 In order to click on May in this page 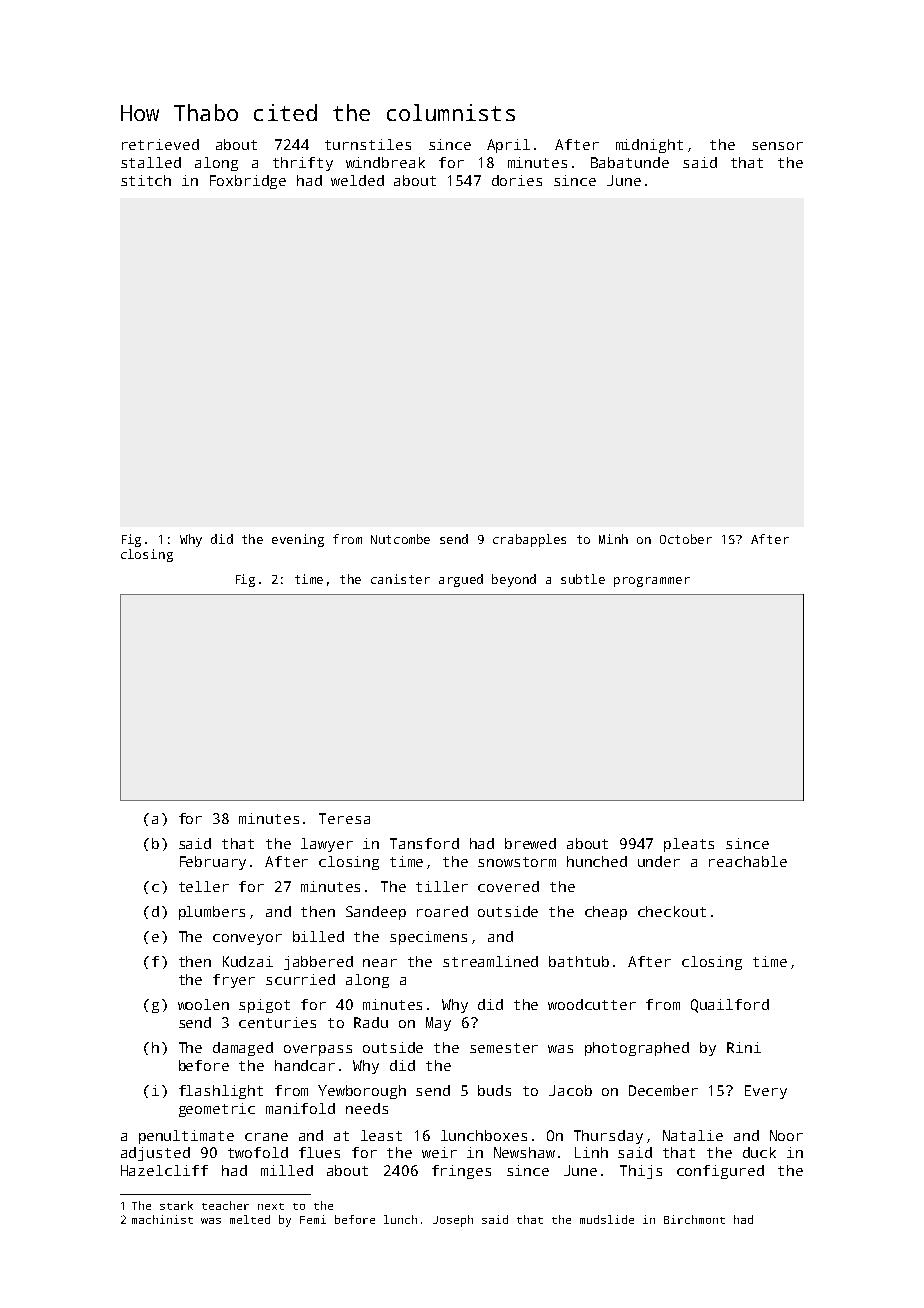, I will do `click(438, 1024)`.
